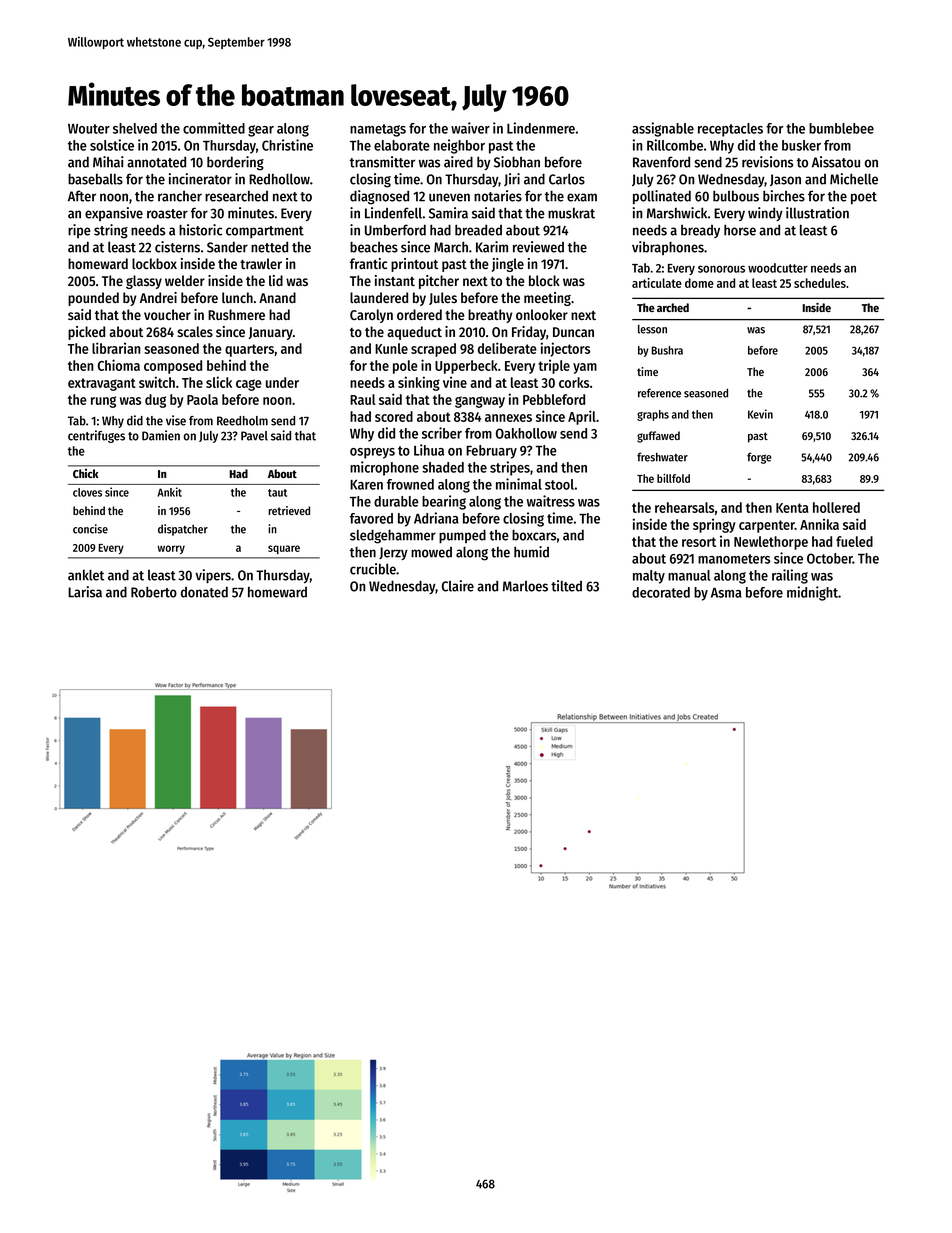 This screenshot has width=952, height=1233. Describe the element at coordinates (841, 128) in the screenshot. I see `bumblebee` at that location.
